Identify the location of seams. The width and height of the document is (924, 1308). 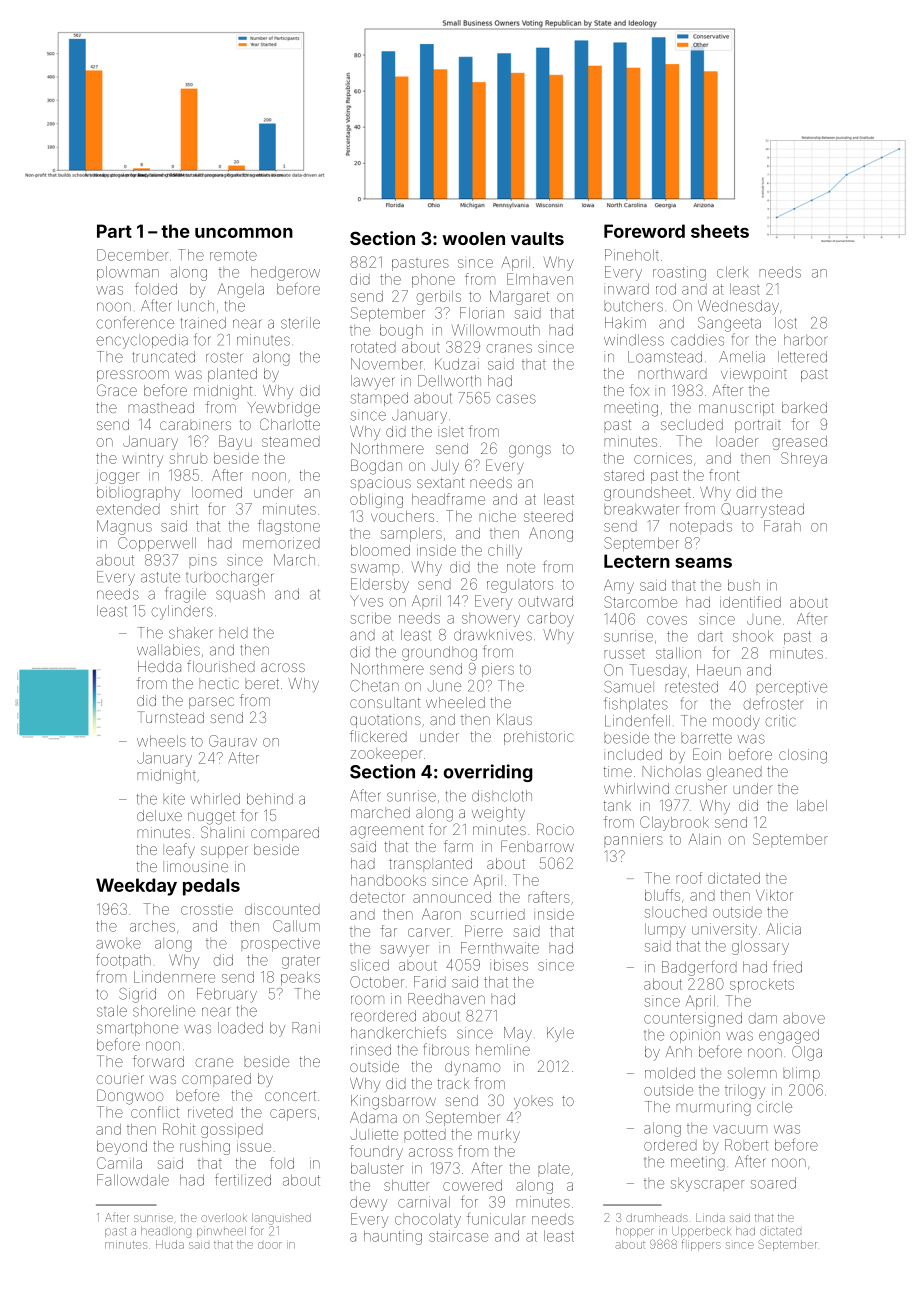
(703, 563).
